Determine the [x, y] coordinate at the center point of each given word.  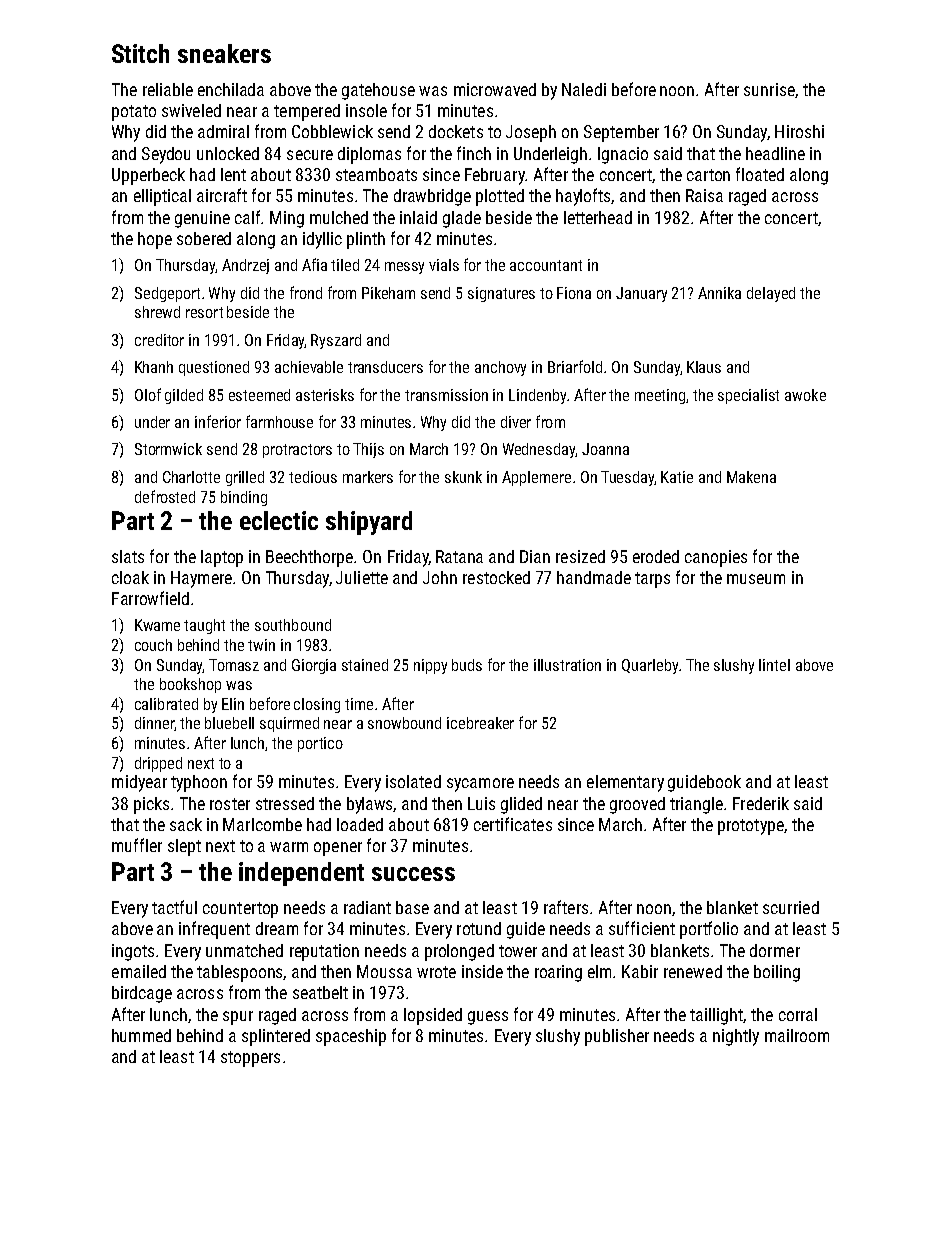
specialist [748, 396]
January [641, 294]
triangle [696, 805]
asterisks [325, 395]
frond [306, 292]
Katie [677, 477]
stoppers [250, 1059]
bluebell [229, 723]
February [495, 176]
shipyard [369, 523]
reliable [168, 89]
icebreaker [480, 723]
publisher [617, 1037]
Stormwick [168, 449]
